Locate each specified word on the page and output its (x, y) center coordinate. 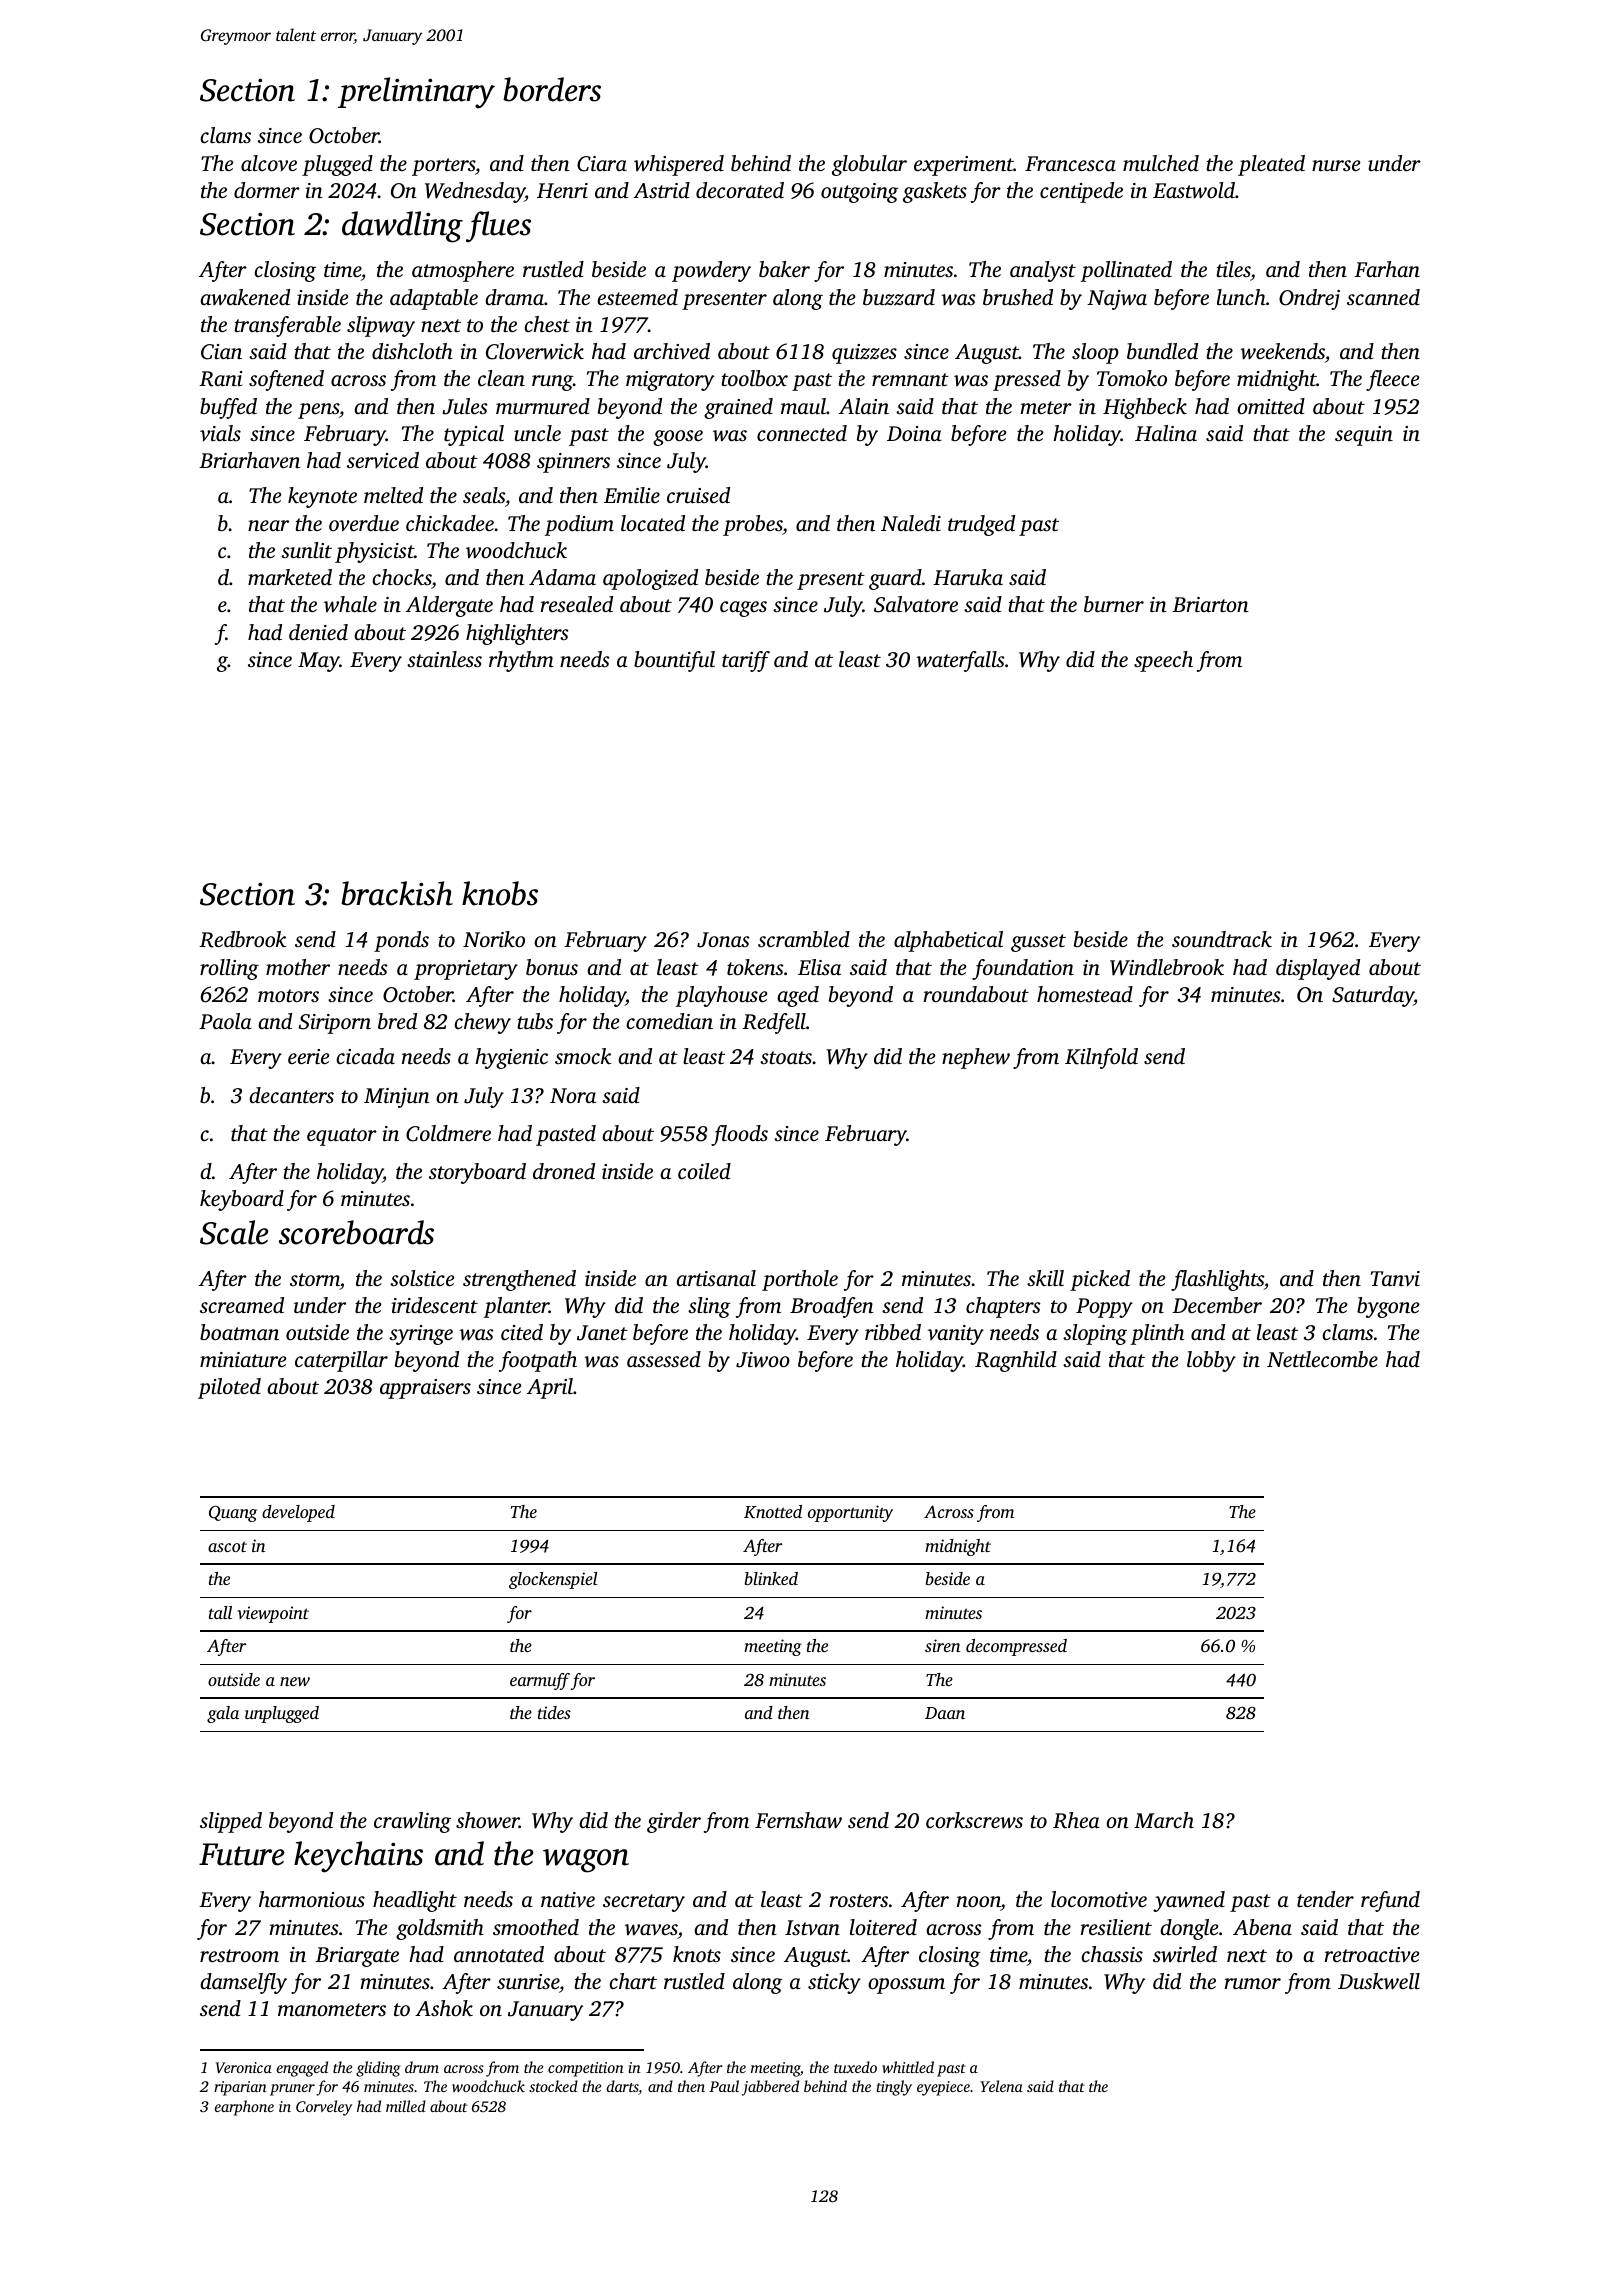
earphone (244, 2108)
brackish (397, 893)
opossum (906, 1986)
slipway (381, 326)
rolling (229, 969)
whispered (679, 165)
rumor (1253, 1983)
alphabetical (948, 941)
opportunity (850, 1513)
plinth (1157, 1334)
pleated (1271, 165)
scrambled (804, 939)
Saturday (1373, 996)
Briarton (1210, 604)
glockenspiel (553, 1580)
